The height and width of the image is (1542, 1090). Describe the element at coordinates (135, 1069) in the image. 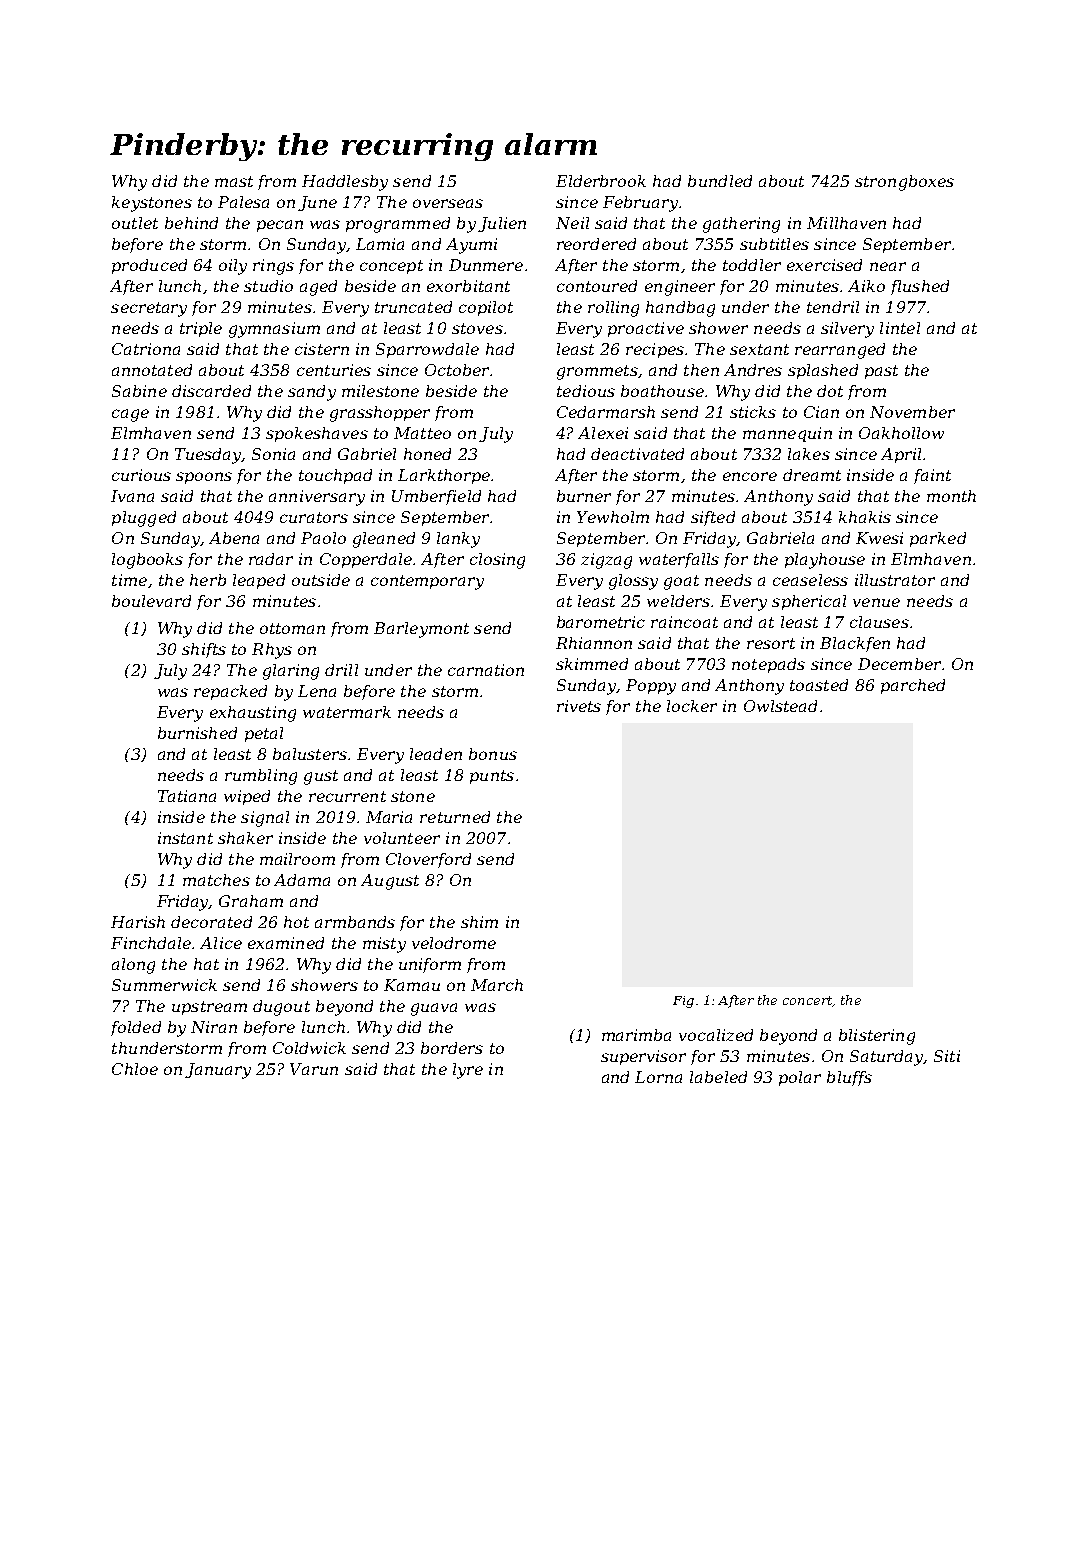

I see `Chloe` at that location.
